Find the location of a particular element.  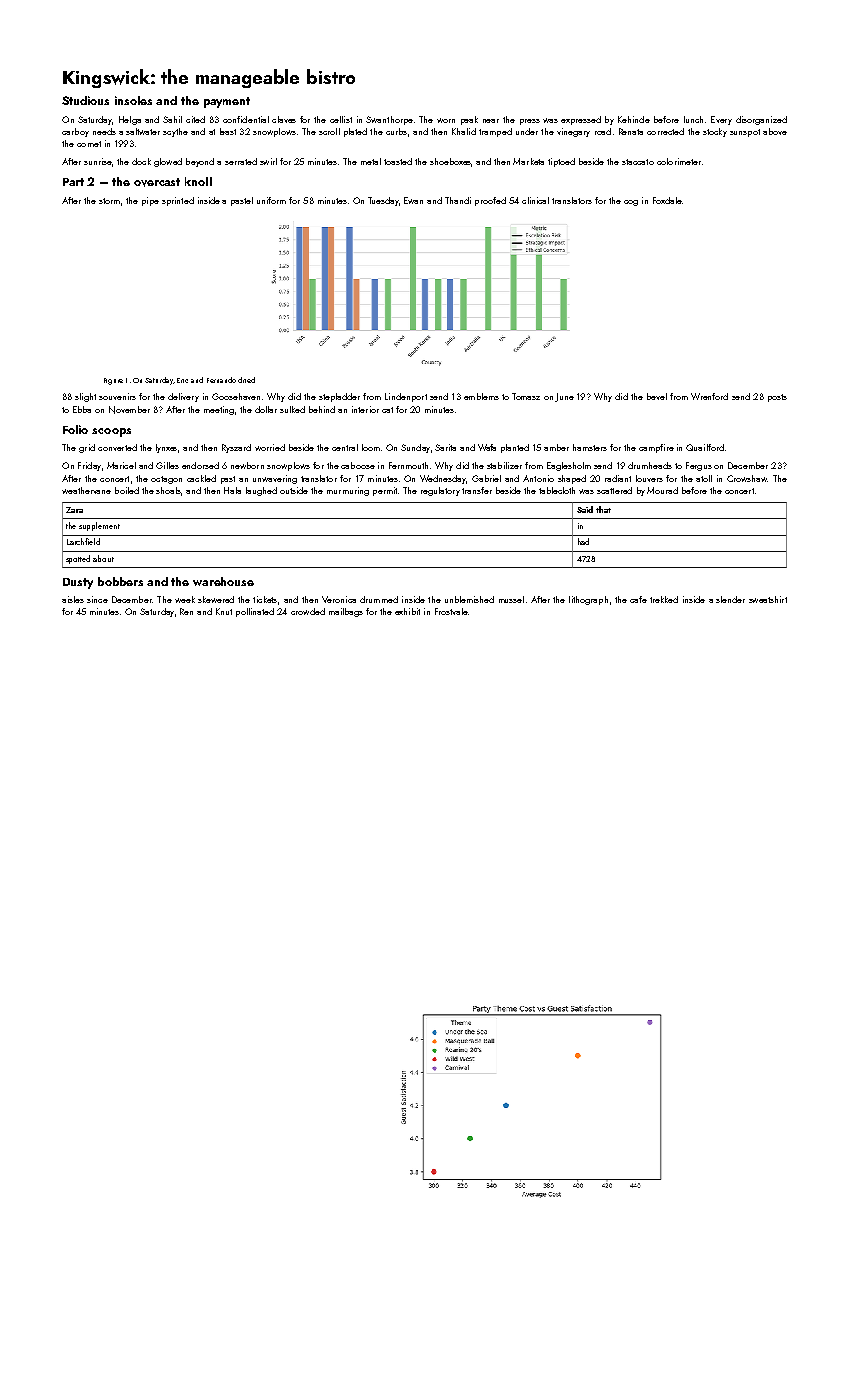

bevel is located at coordinates (657, 396).
